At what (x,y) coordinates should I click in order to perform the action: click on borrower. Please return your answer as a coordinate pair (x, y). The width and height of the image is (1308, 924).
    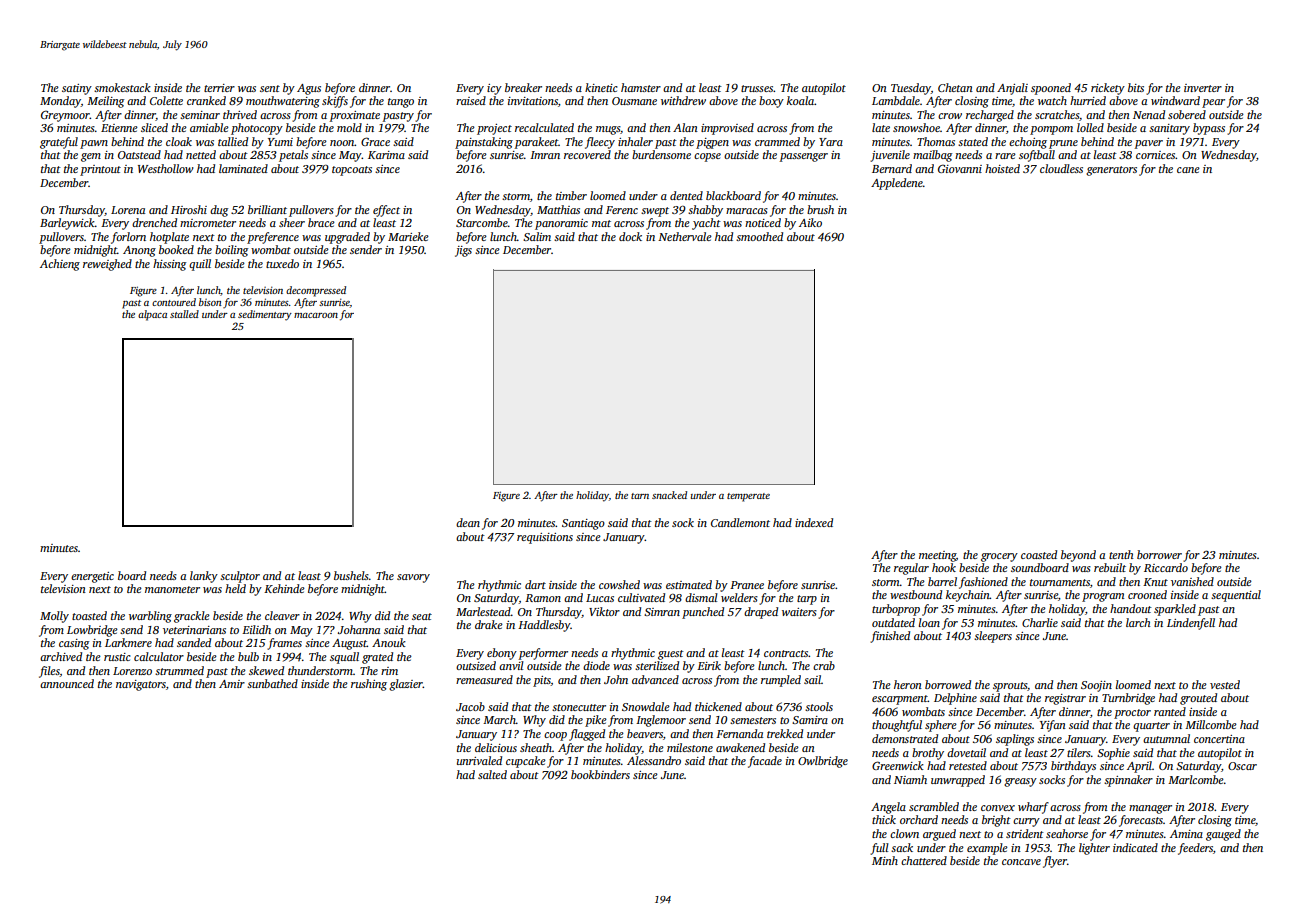
    Looking at the image, I should click on (1159, 554).
